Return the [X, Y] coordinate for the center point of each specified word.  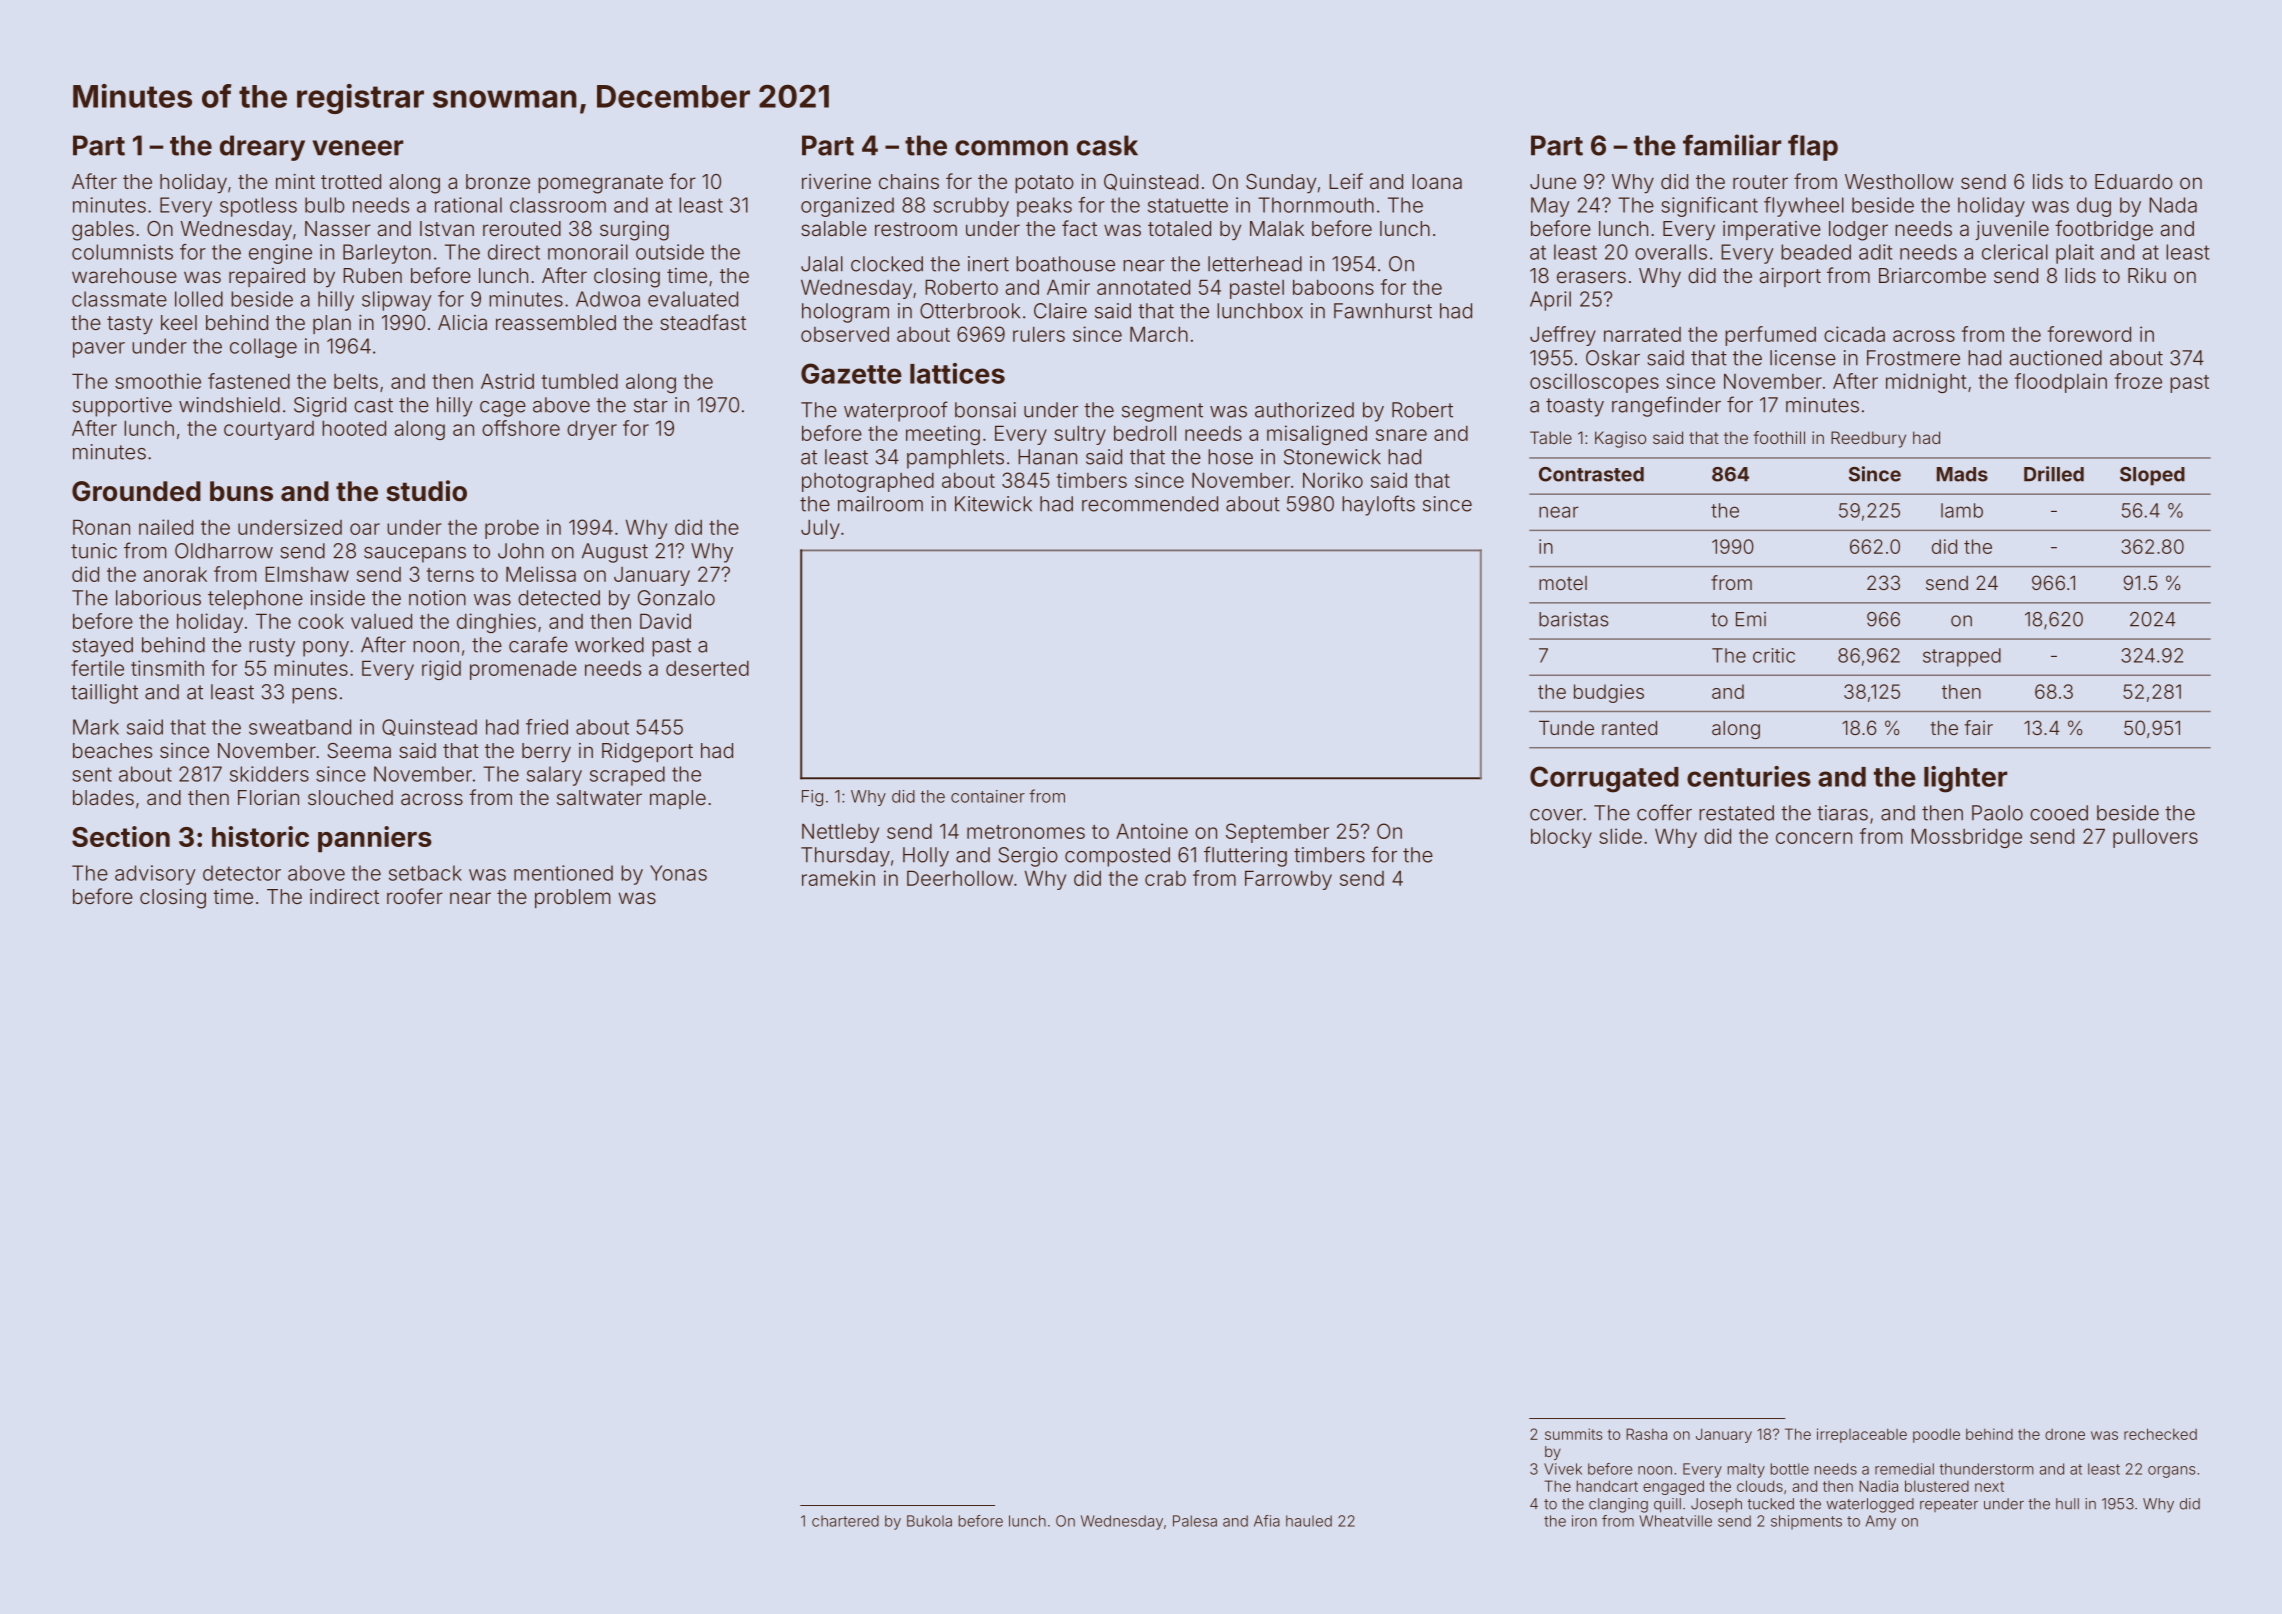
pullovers [2155, 838]
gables [103, 231]
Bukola [929, 1521]
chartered [845, 1521]
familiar [1732, 145]
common [1011, 148]
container [988, 796]
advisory [155, 875]
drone [2065, 1434]
